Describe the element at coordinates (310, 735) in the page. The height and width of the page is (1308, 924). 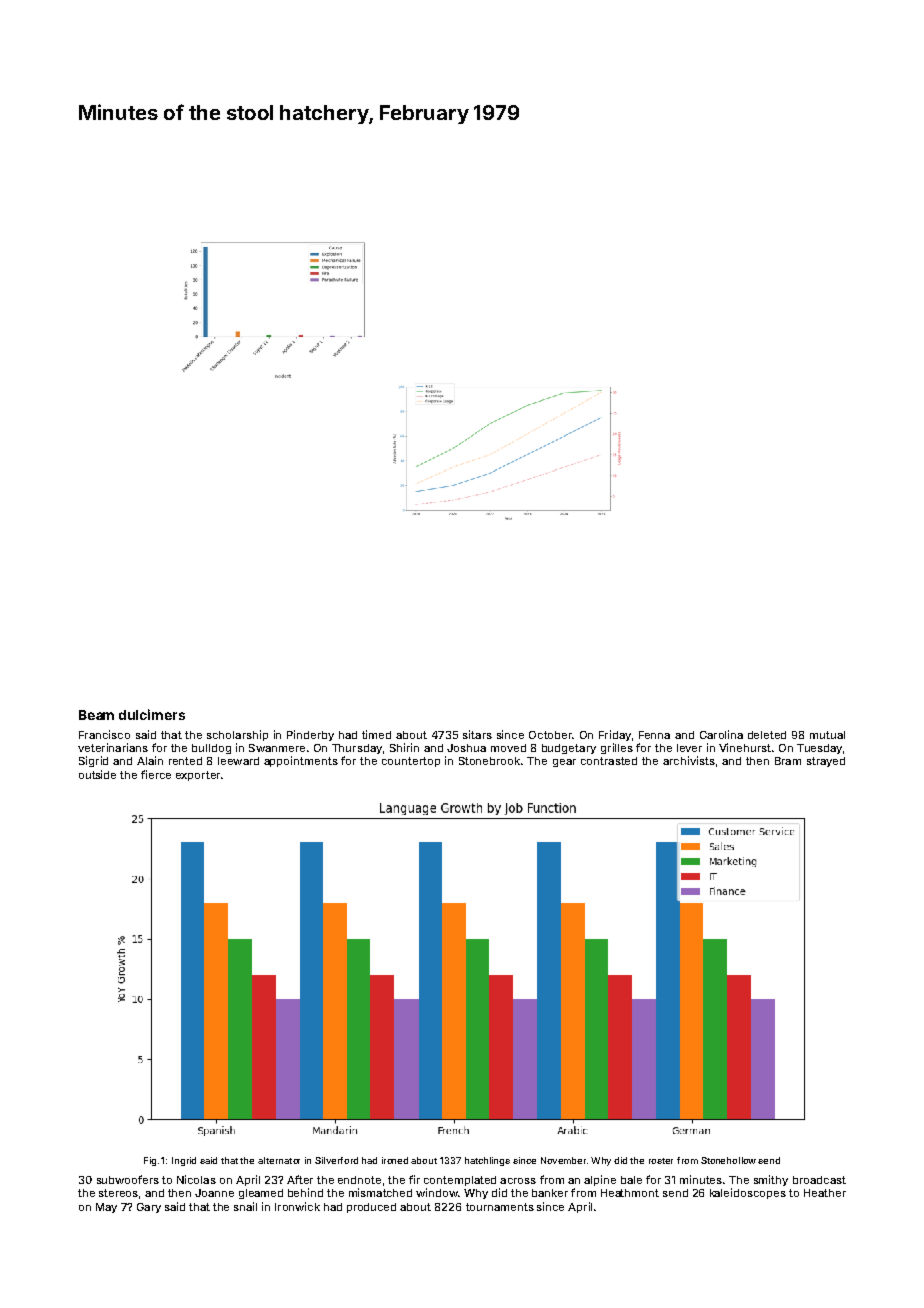
I see `Pinderby` at that location.
